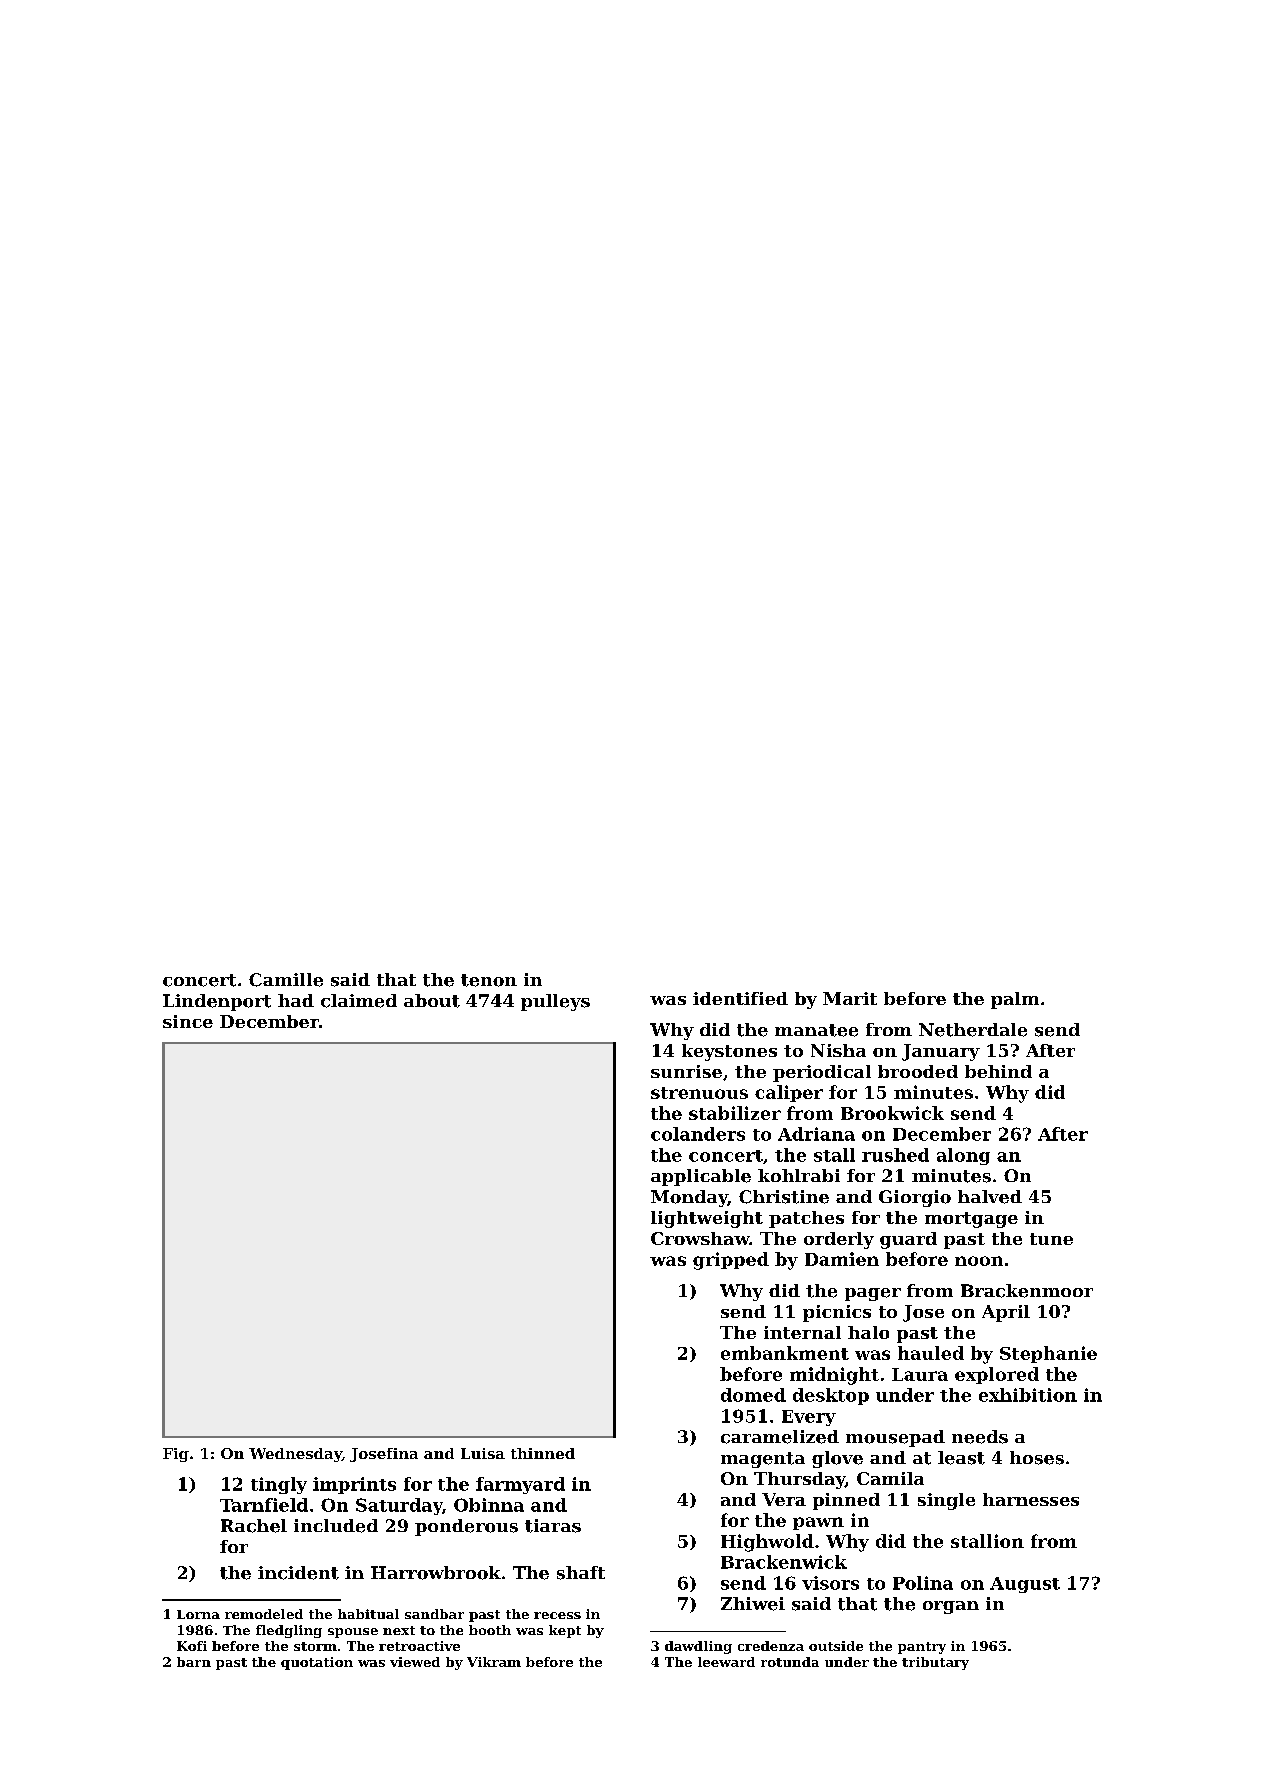 This screenshot has height=1790, width=1266. What do you see at coordinates (753, 1604) in the screenshot?
I see `Zhiwei` at bounding box center [753, 1604].
